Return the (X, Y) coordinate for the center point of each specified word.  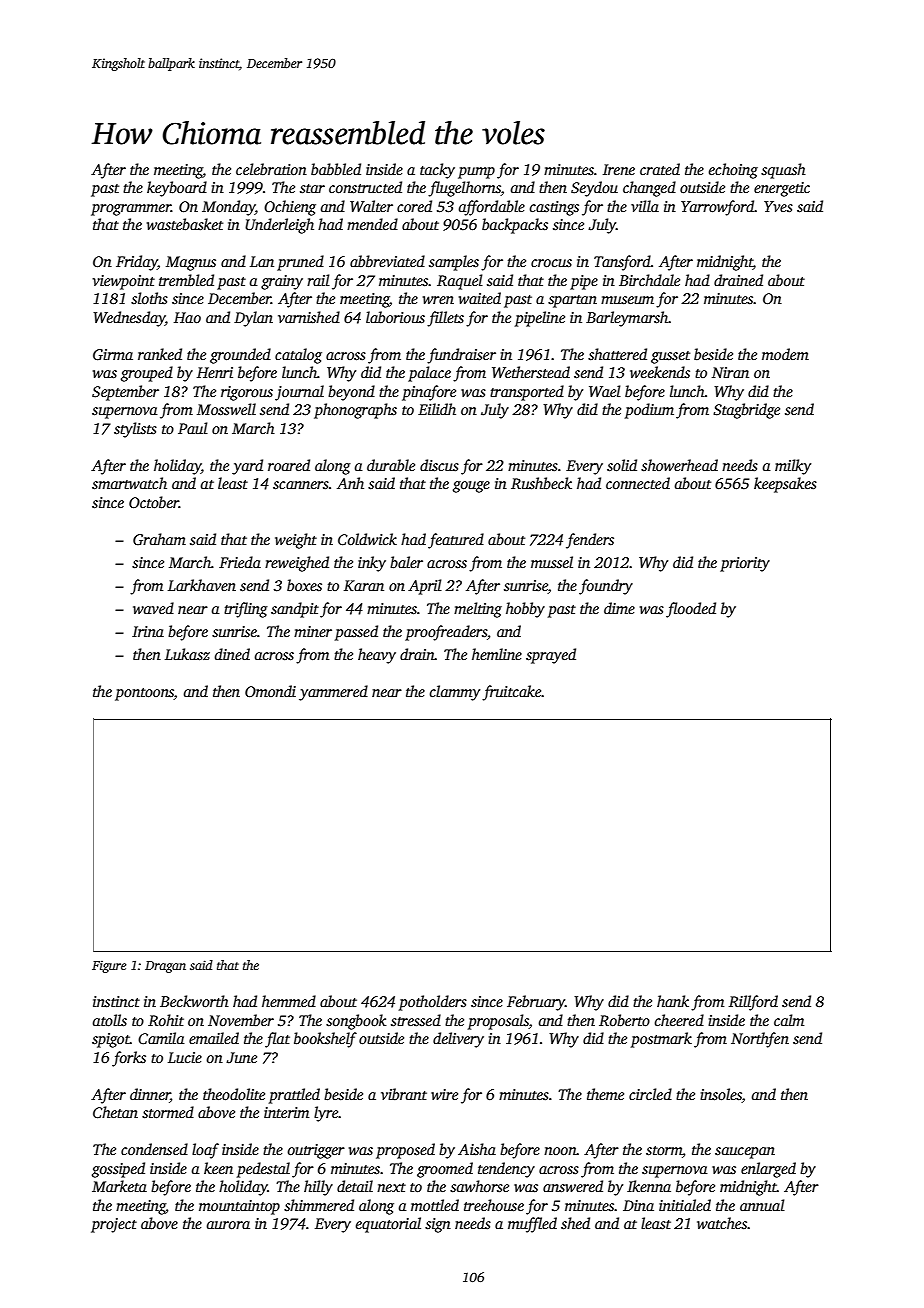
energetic (782, 189)
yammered (333, 693)
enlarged (768, 1170)
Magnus (191, 263)
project (114, 1225)
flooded (691, 610)
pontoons (144, 694)
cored (414, 206)
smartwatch (129, 483)
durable (391, 465)
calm (789, 1020)
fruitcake (512, 693)
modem (785, 354)
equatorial (388, 1225)
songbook (356, 1022)
